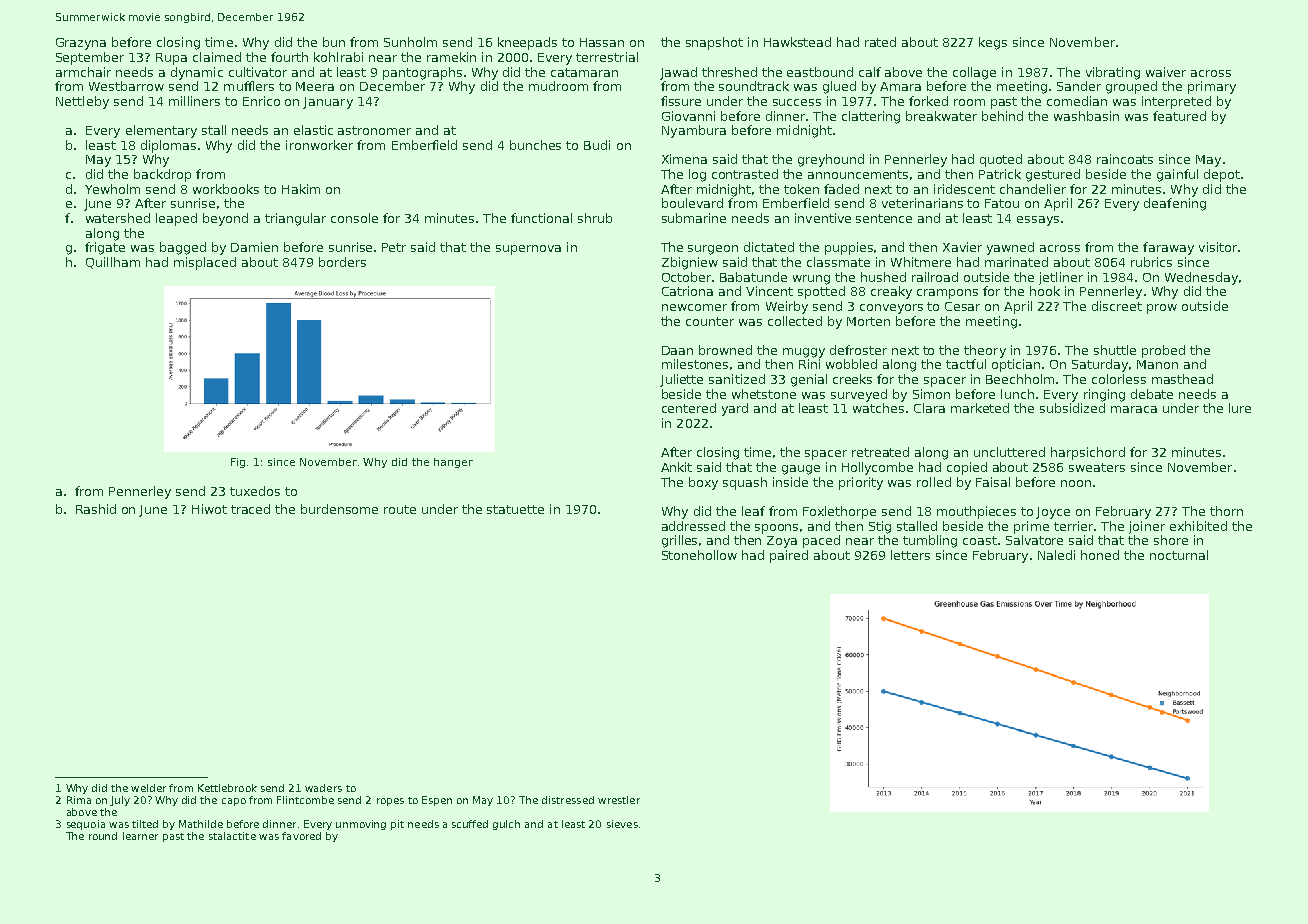 Image resolution: width=1308 pixels, height=924 pixels. What do you see at coordinates (338, 57) in the image?
I see `kohlrabi` at bounding box center [338, 57].
